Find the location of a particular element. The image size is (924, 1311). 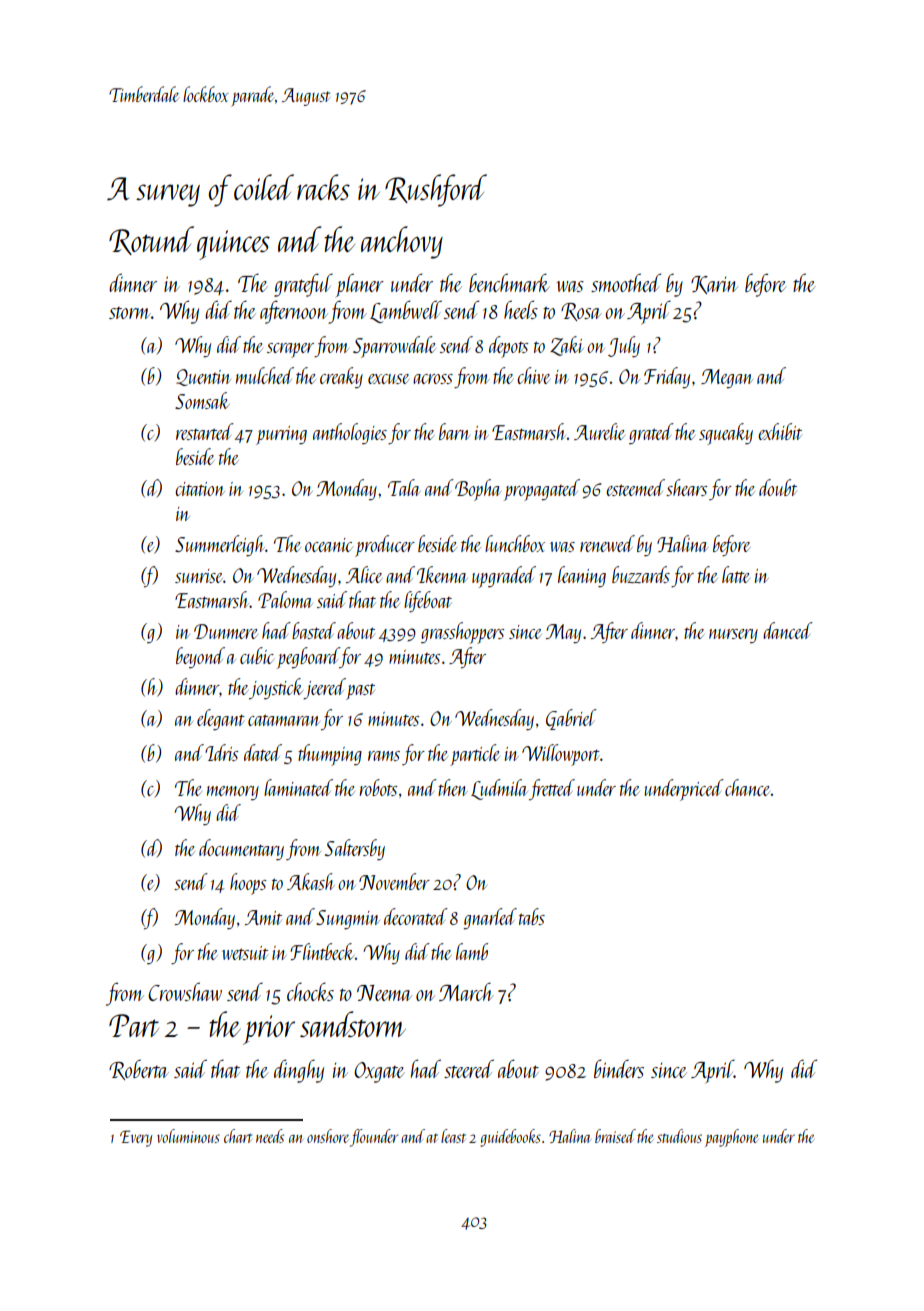

braised is located at coordinates (615, 1136).
